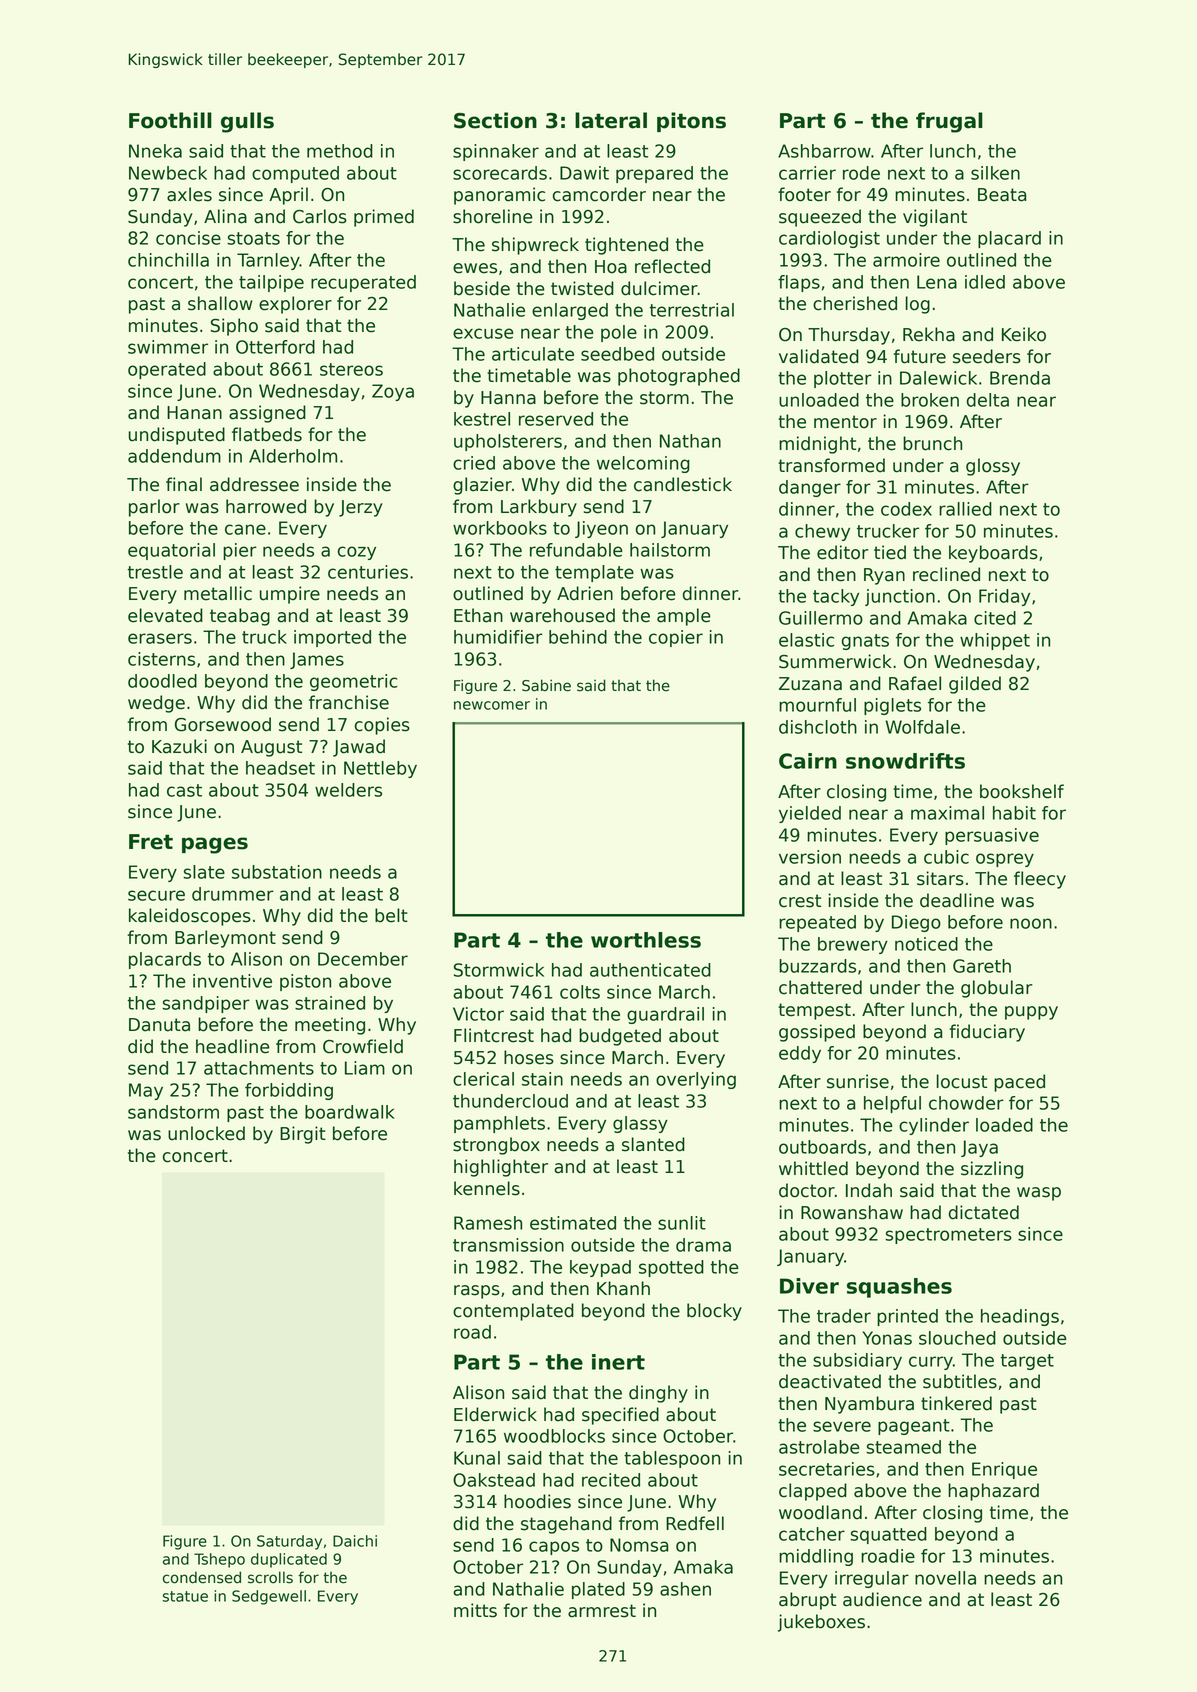  Describe the element at coordinates (219, 1560) in the document. I see `Tshepo` at that location.
